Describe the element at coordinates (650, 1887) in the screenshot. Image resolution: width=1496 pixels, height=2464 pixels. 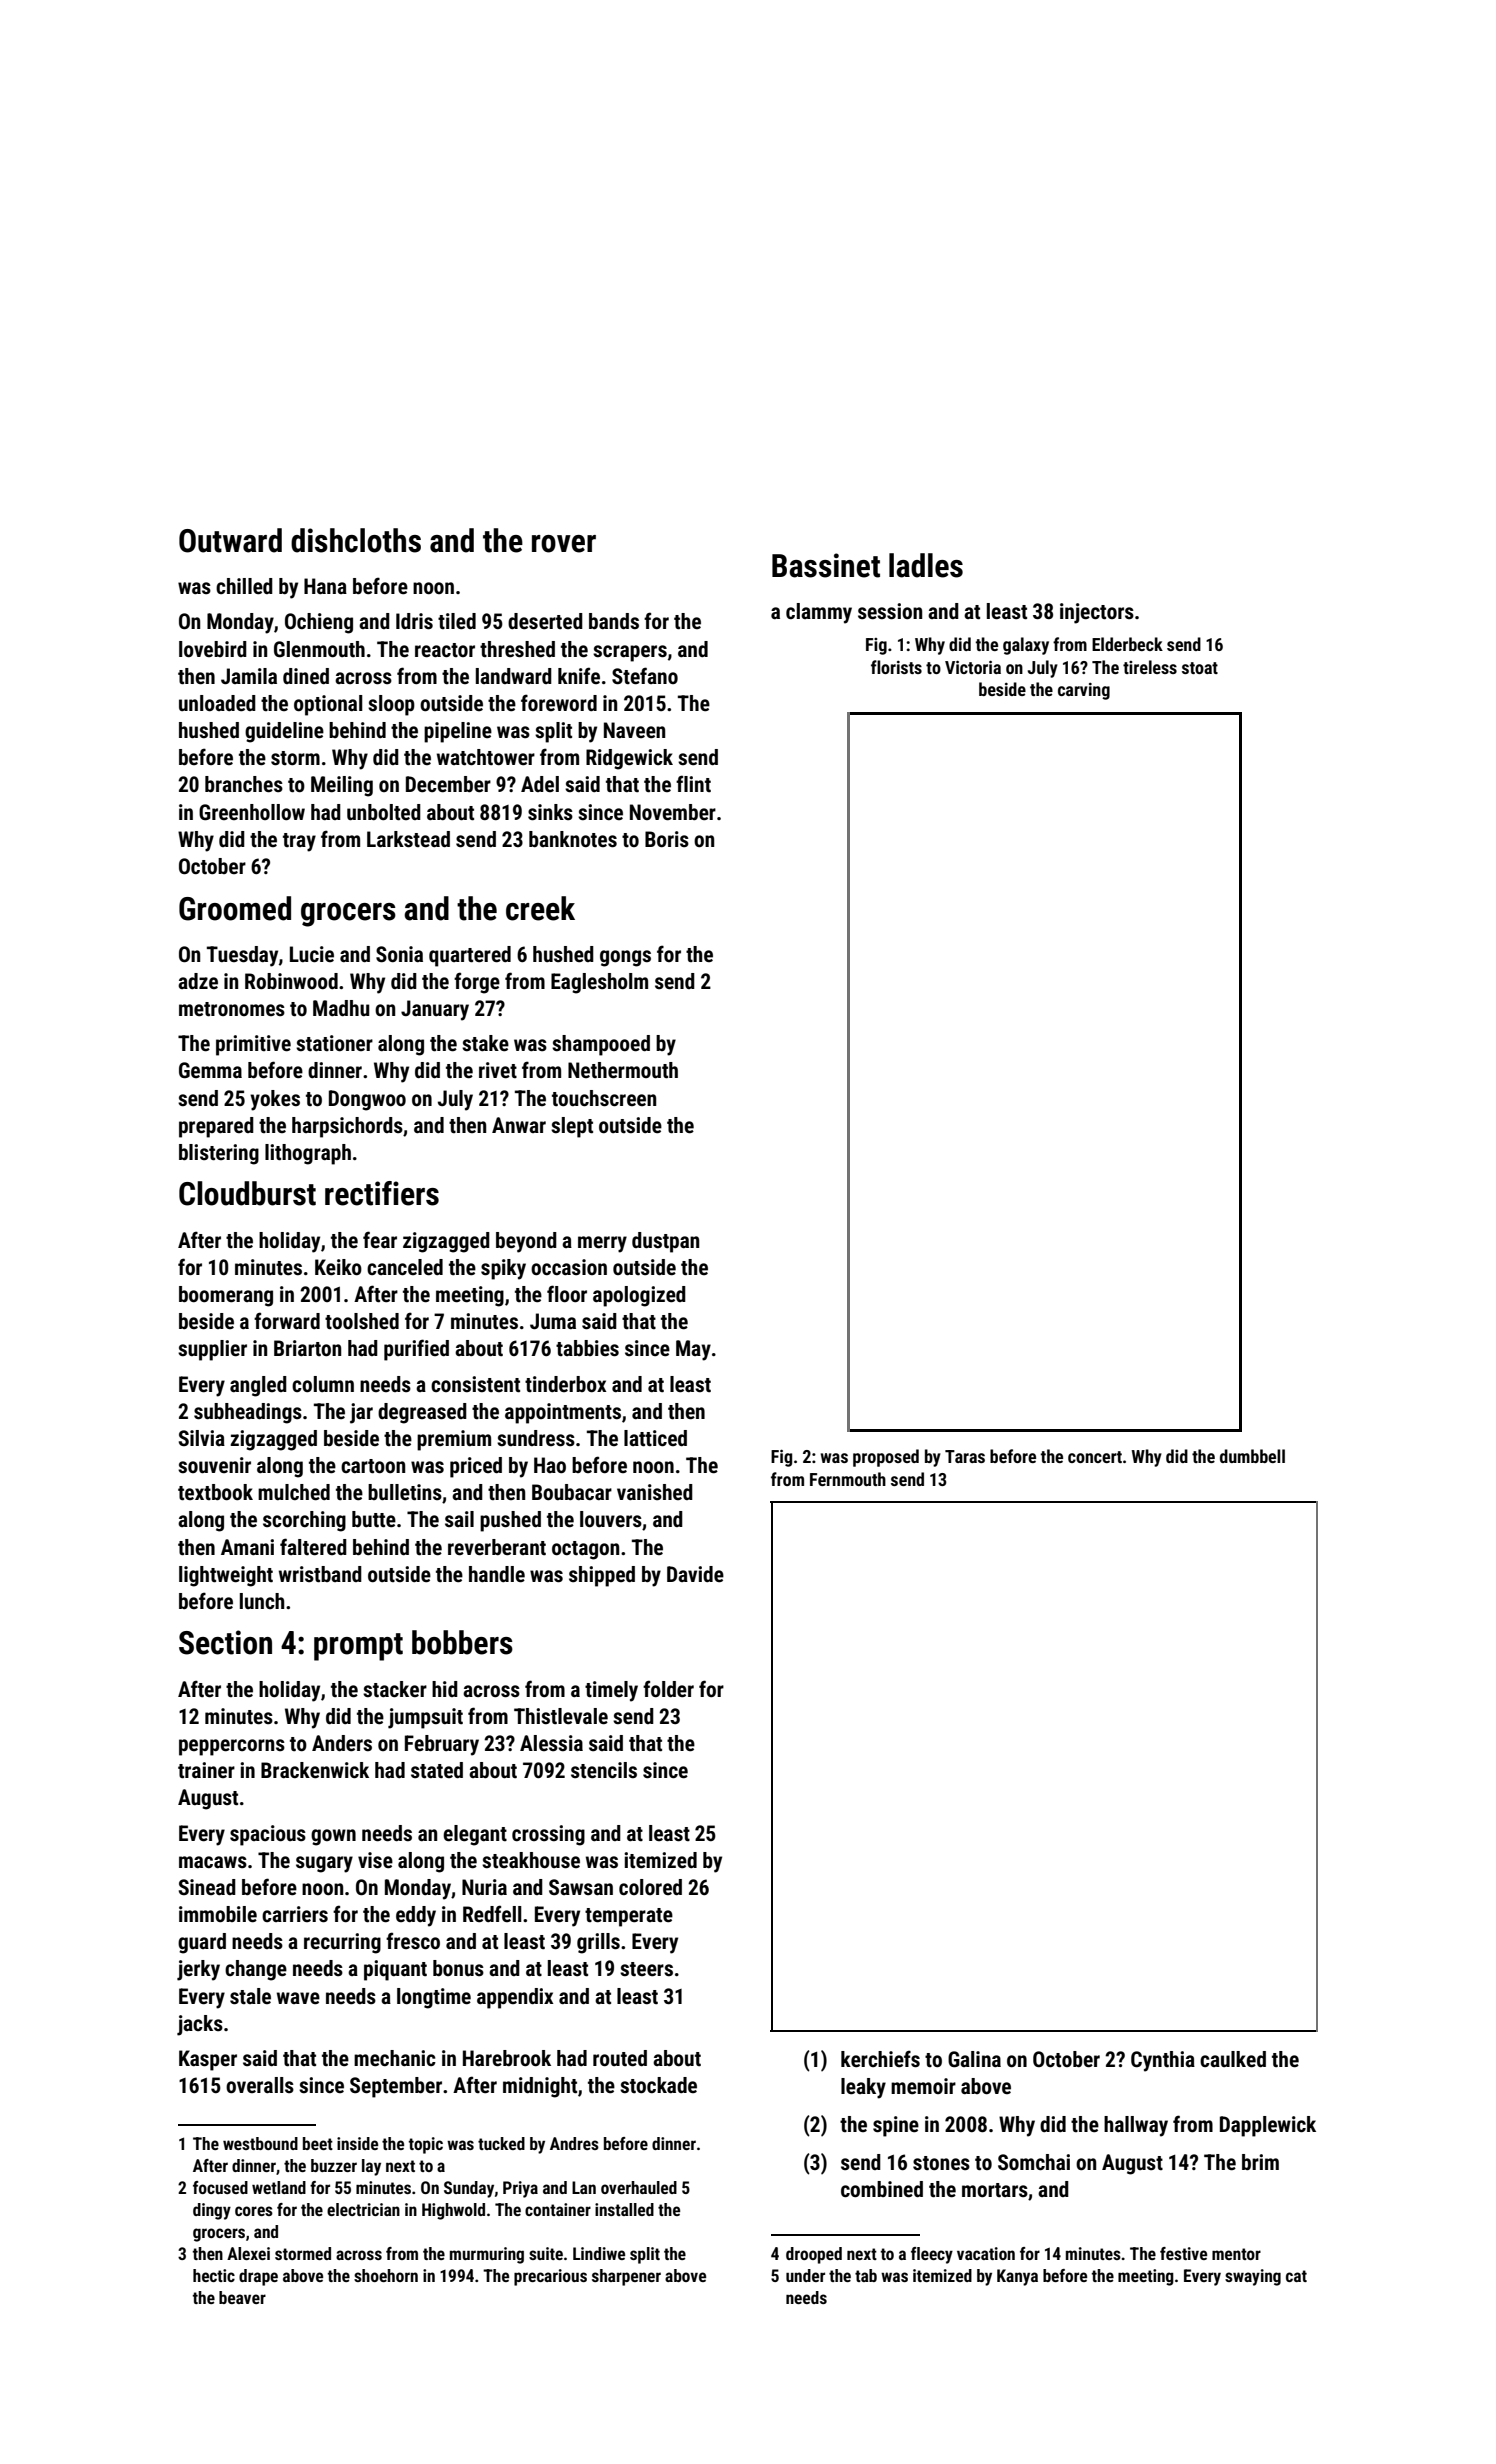
I see `colored` at that location.
